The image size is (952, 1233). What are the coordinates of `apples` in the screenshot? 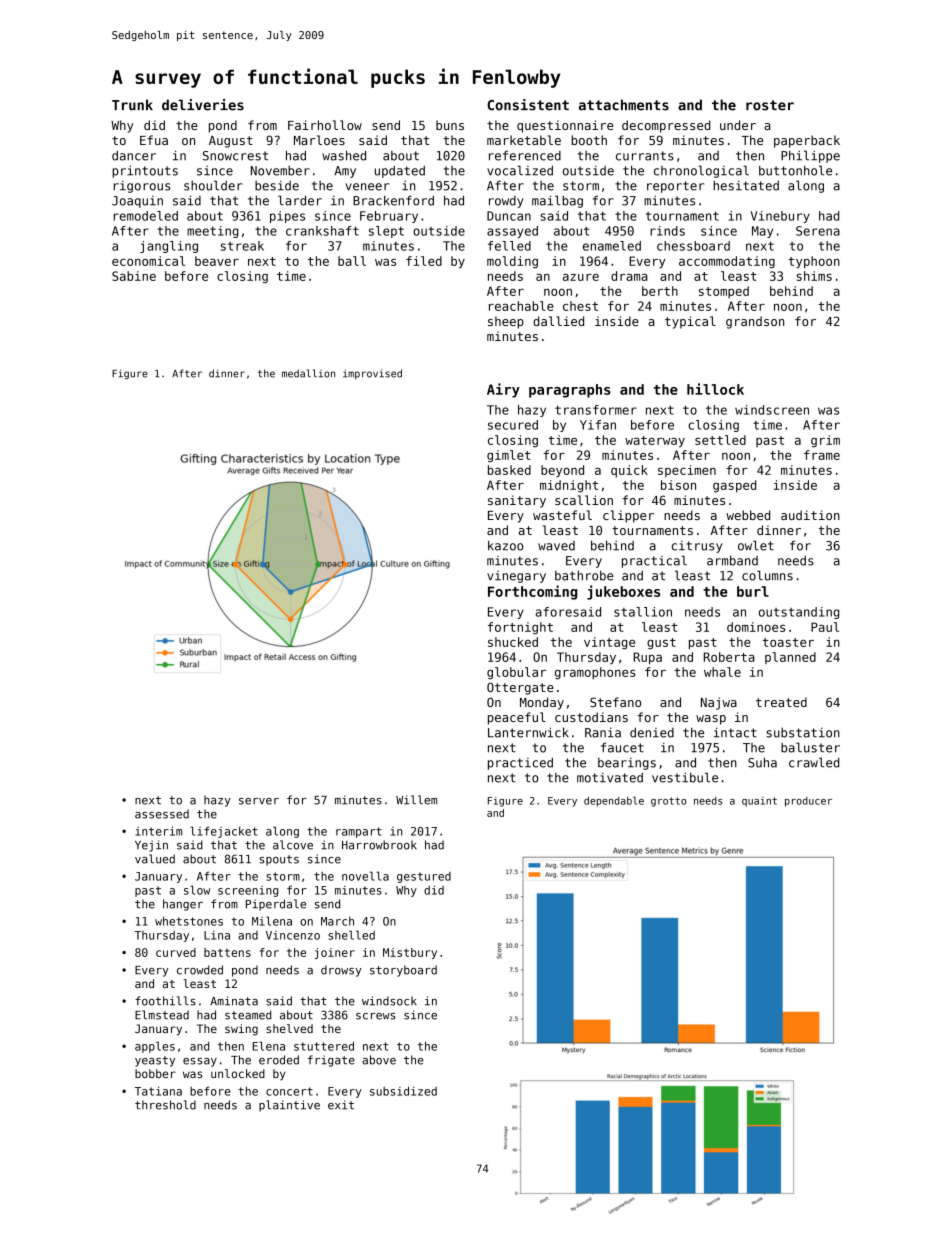 It's located at (155, 1047).
